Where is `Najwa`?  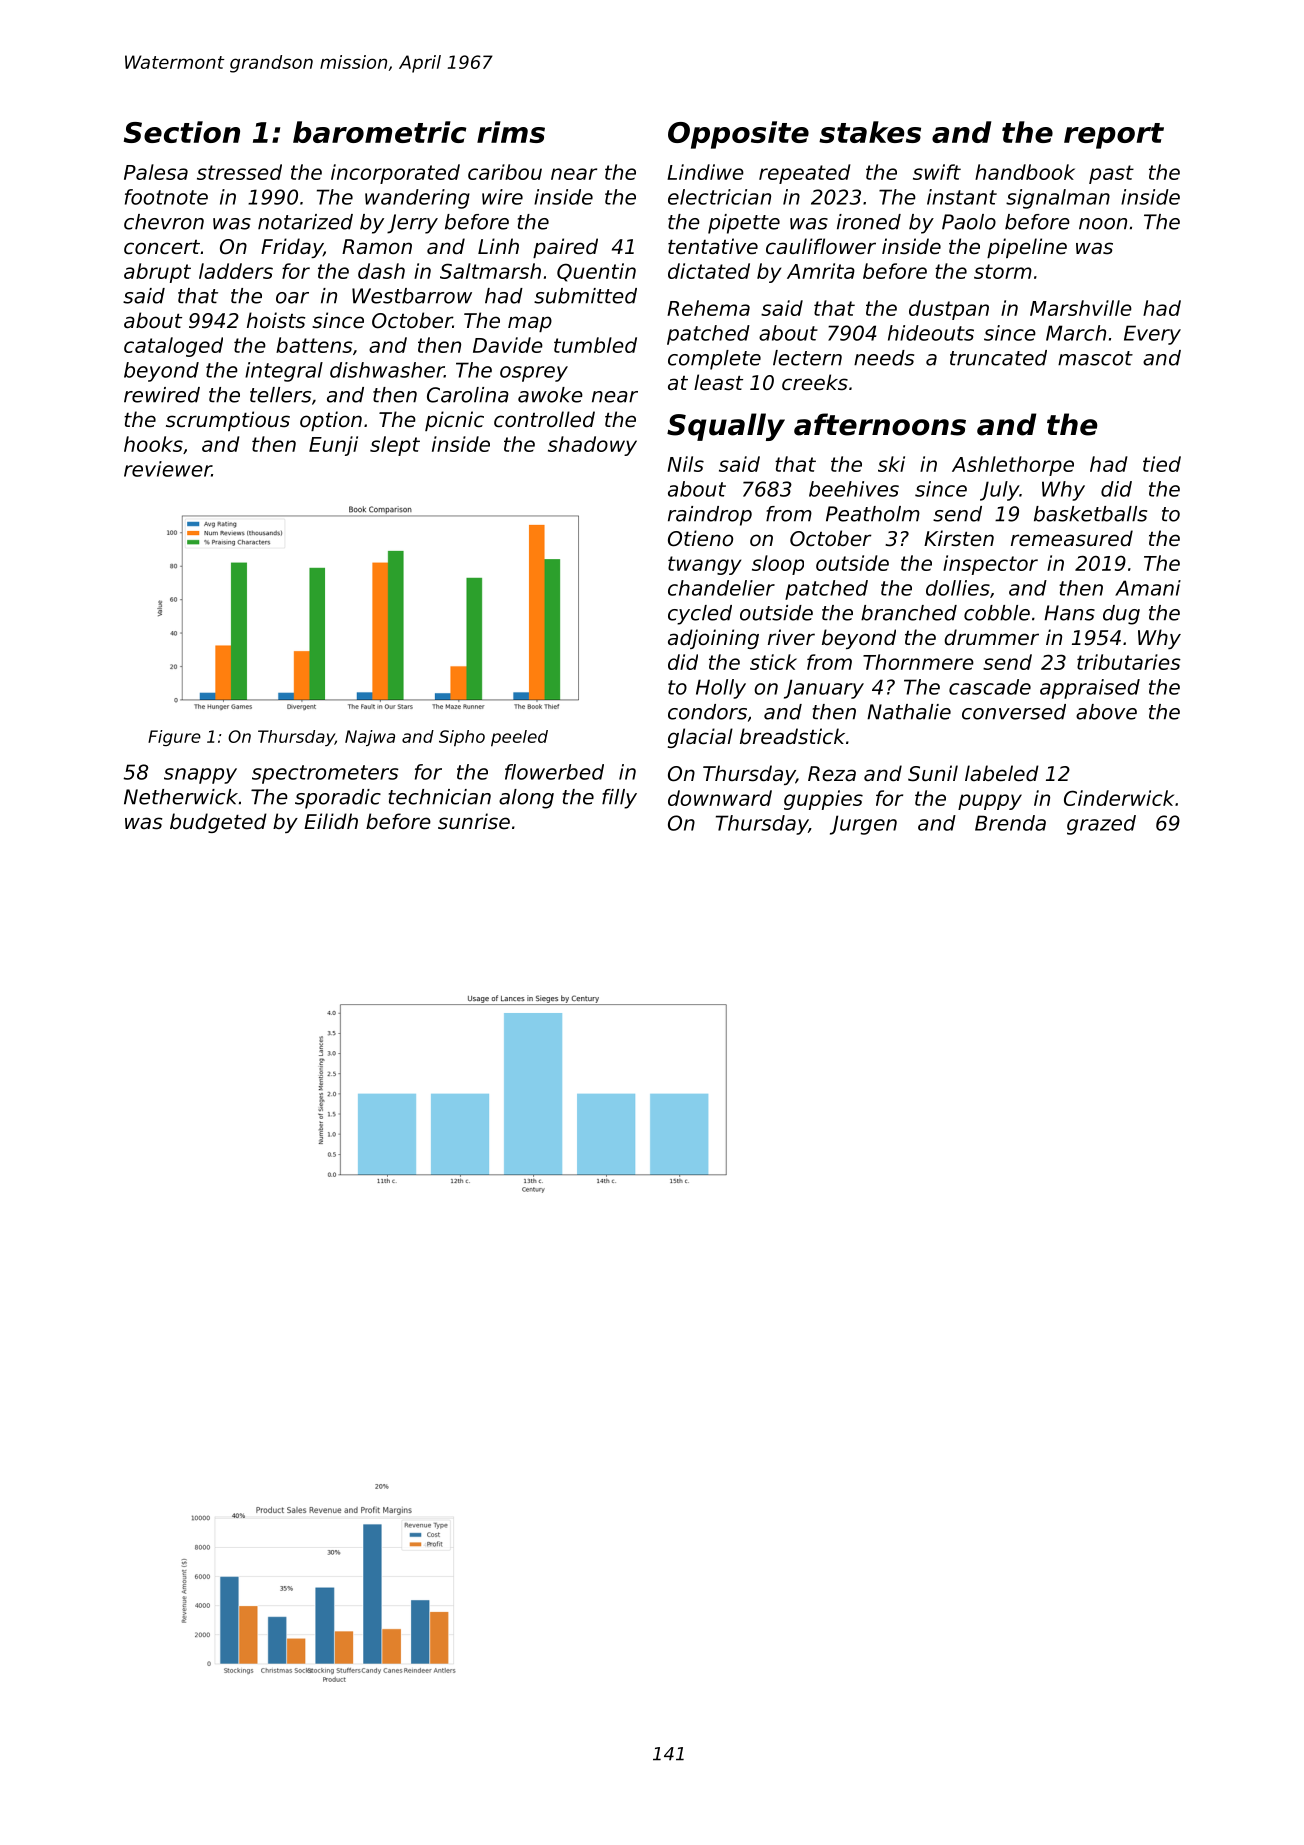
Najwa is located at coordinates (370, 738).
